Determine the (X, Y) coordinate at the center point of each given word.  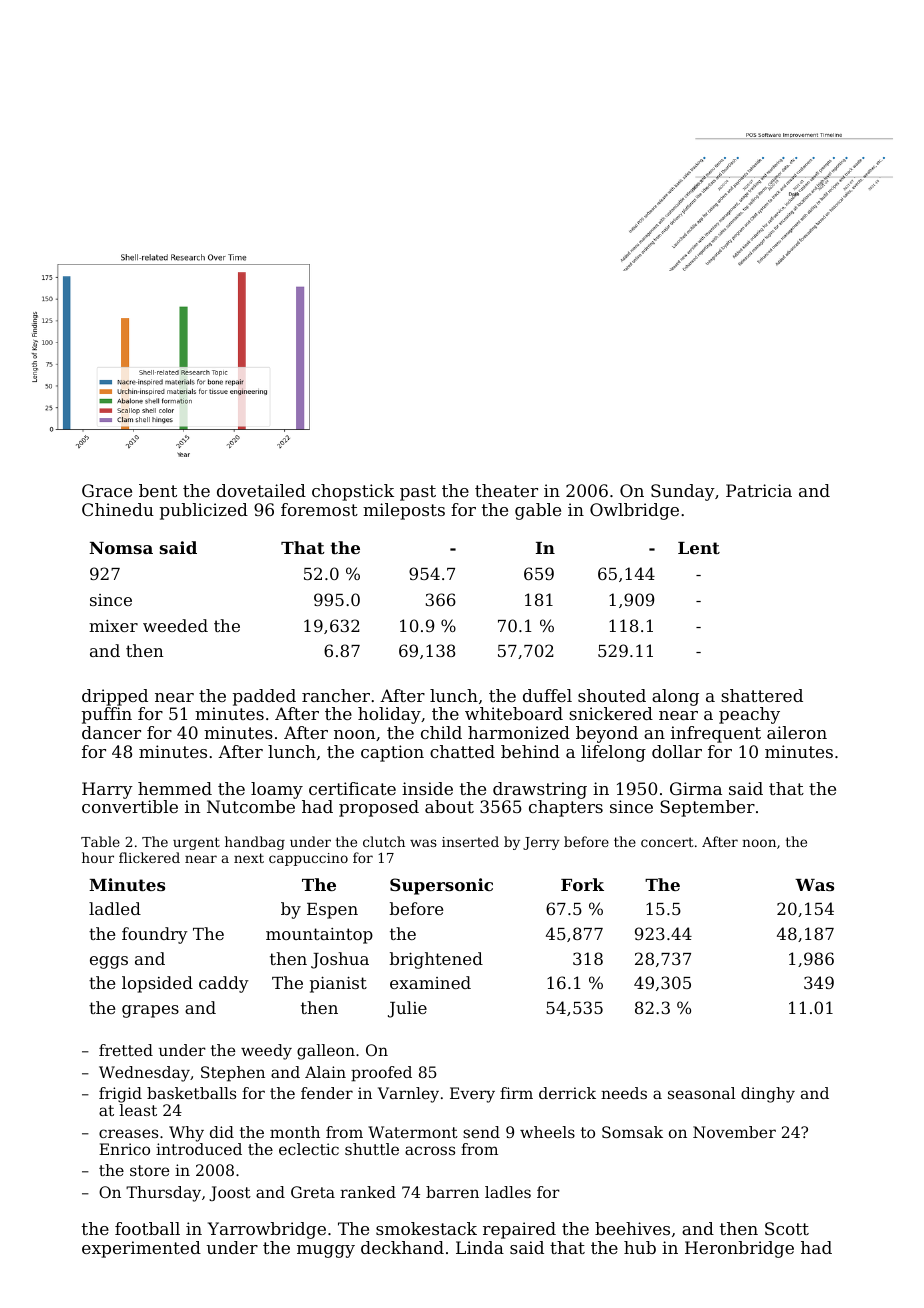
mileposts (404, 511)
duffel (547, 695)
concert (667, 842)
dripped (115, 697)
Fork (582, 884)
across (430, 1150)
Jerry (541, 843)
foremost (319, 509)
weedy (266, 1052)
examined (430, 982)
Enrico (124, 1149)
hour (98, 857)
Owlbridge (634, 511)
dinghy (768, 1095)
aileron (797, 732)
